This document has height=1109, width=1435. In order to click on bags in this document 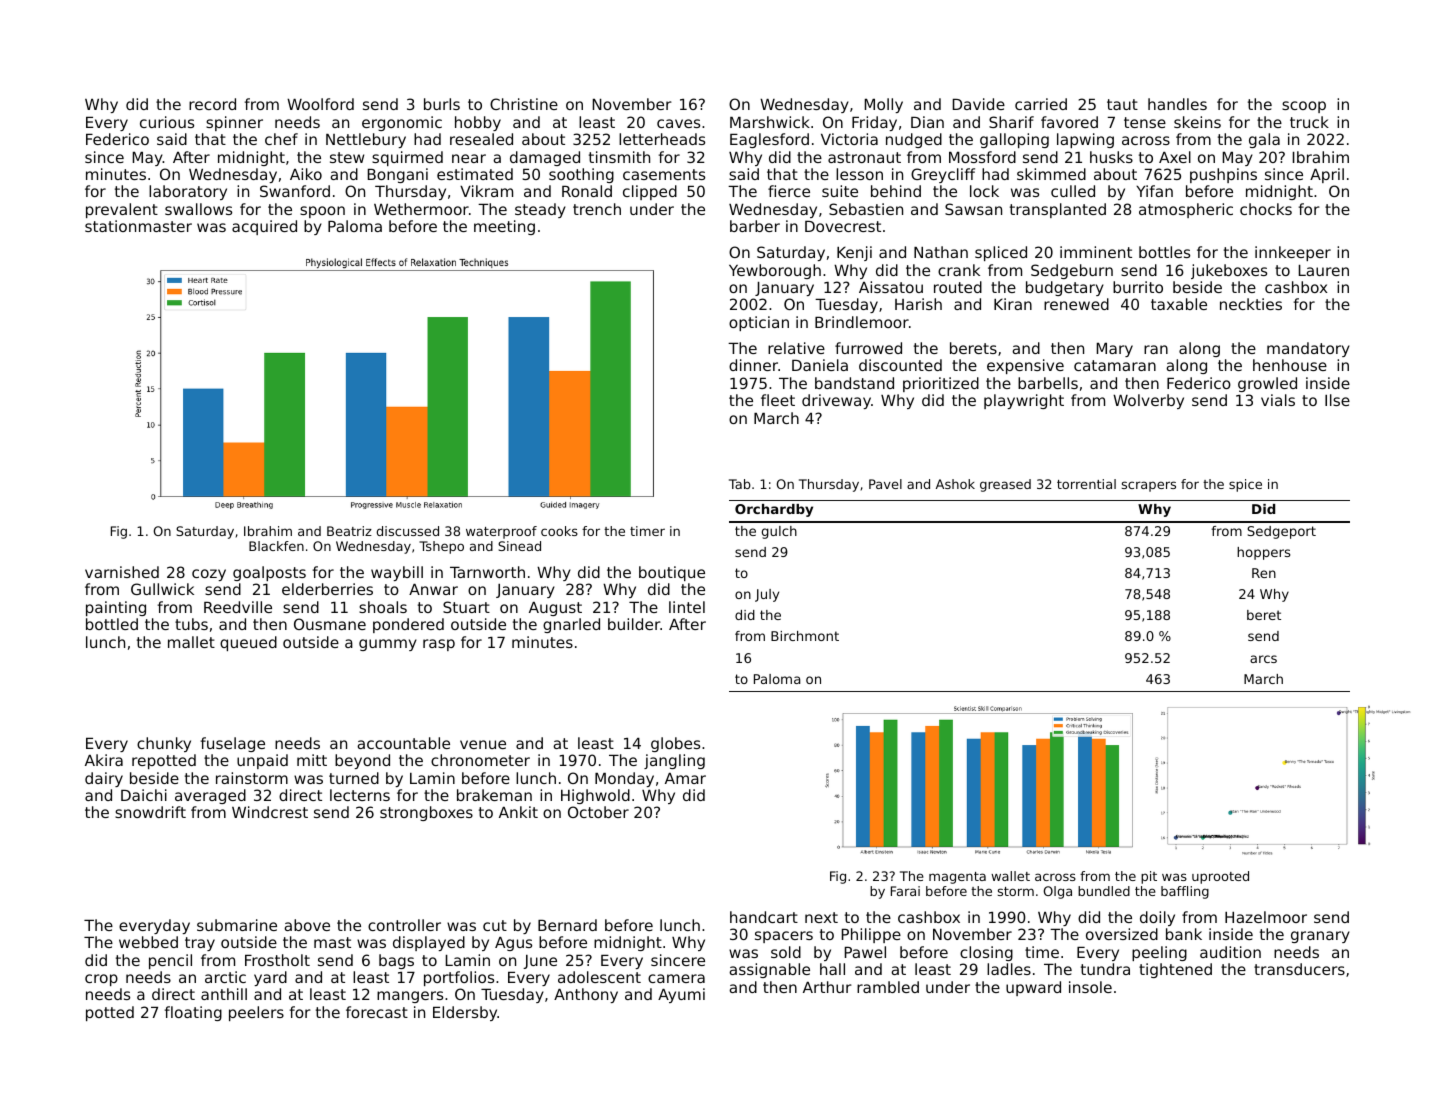, I will do `click(396, 961)`.
